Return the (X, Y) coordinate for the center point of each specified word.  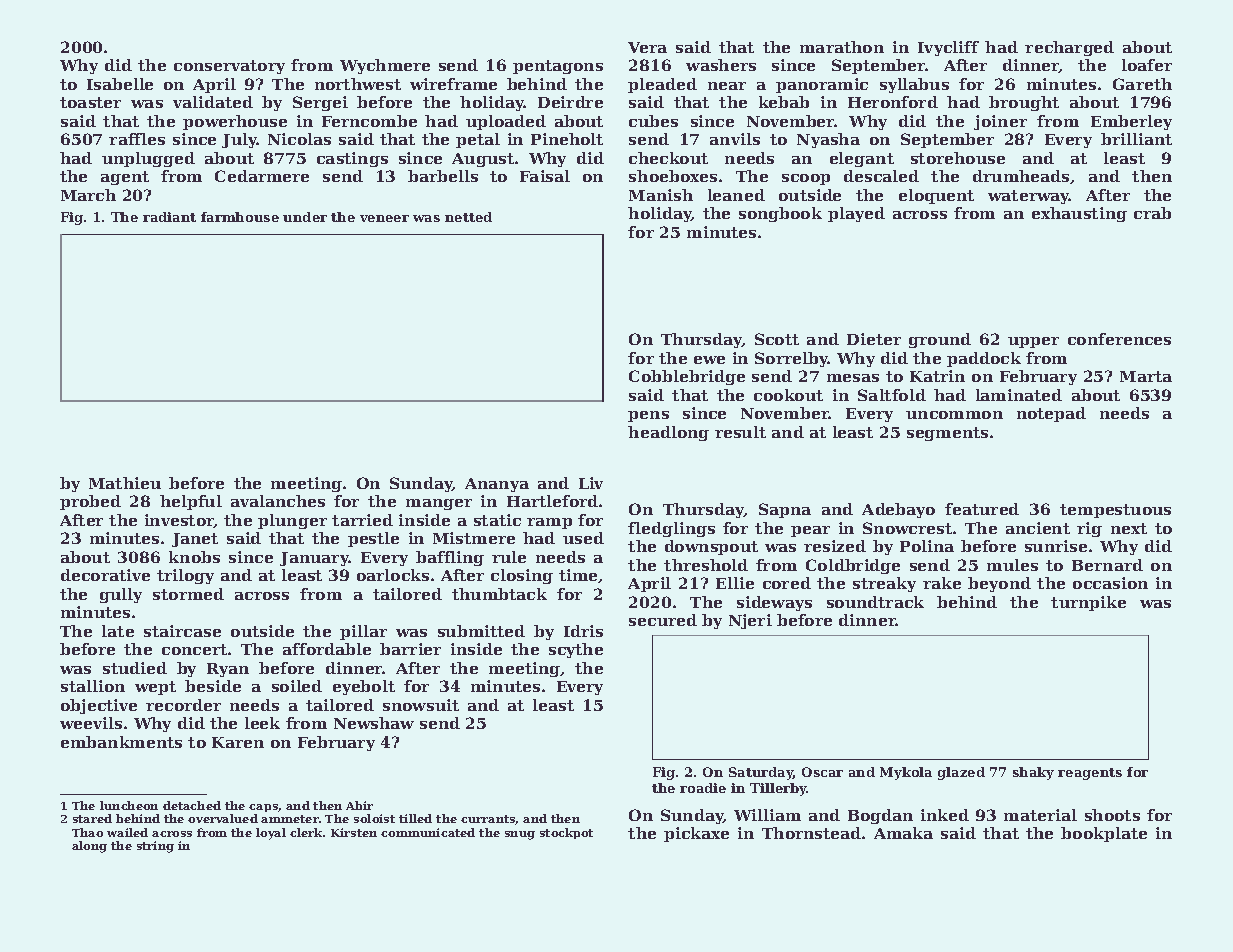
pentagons (558, 67)
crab (1152, 213)
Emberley (1131, 122)
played (856, 214)
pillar (363, 632)
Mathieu (125, 483)
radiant (169, 217)
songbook (780, 214)
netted (468, 217)
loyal (271, 834)
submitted (481, 631)
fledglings (671, 529)
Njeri (750, 621)
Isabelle (120, 84)
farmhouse (240, 217)
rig (1089, 529)
